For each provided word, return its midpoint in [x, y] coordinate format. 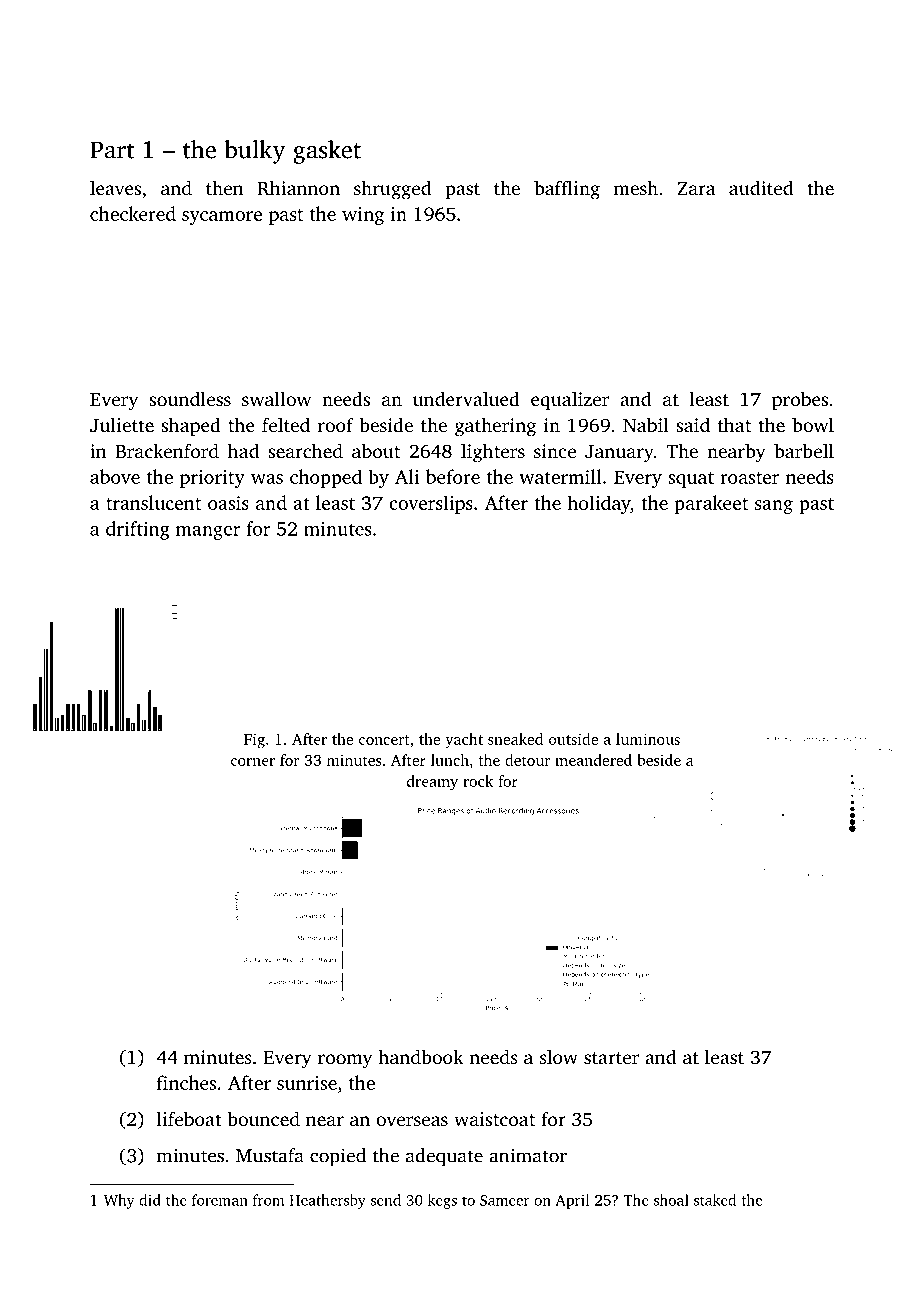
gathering [495, 427]
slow [559, 1056]
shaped [191, 426]
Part [112, 150]
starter [611, 1058]
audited [761, 187]
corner [253, 762]
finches [186, 1082]
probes [800, 400]
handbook [421, 1056]
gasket [327, 152]
